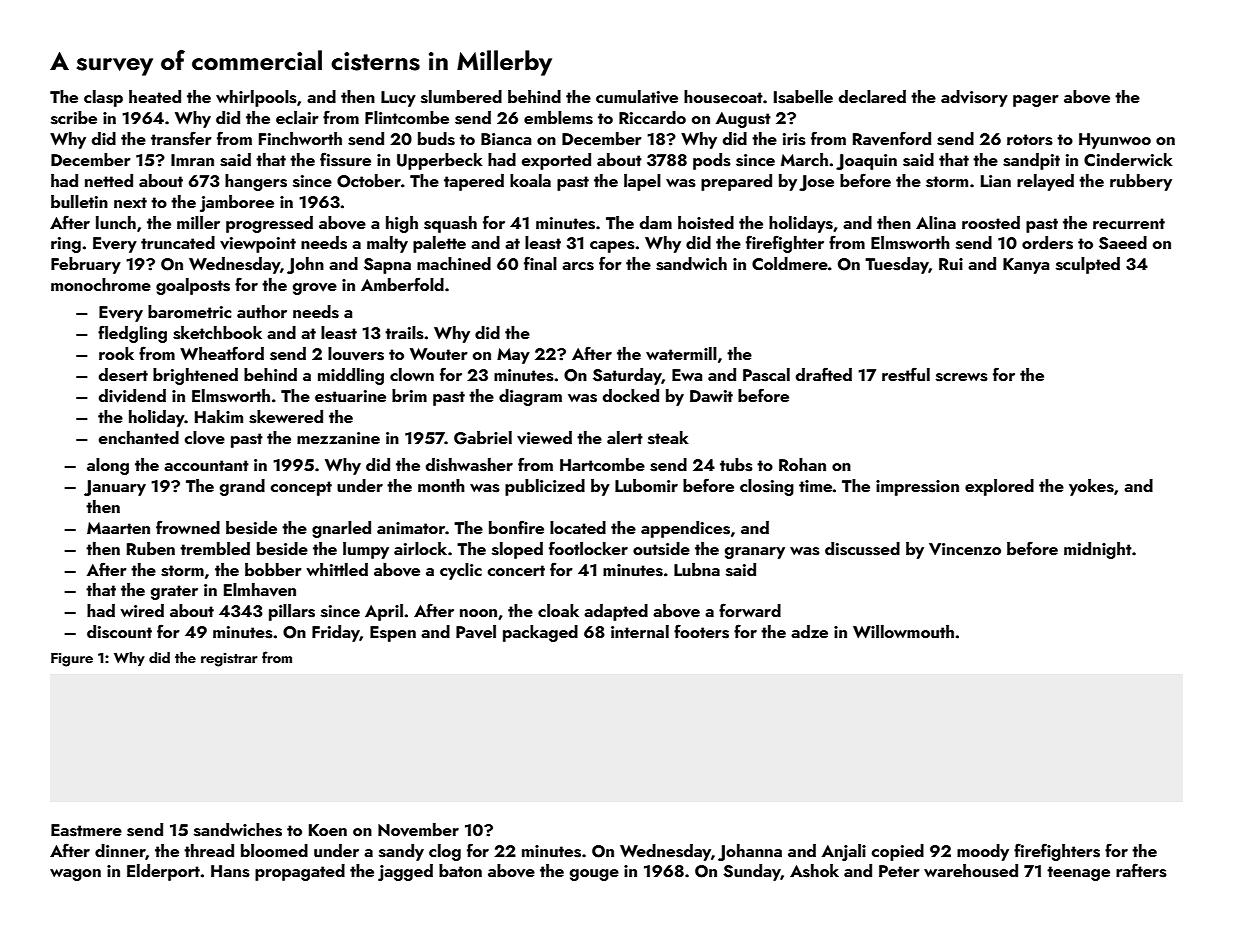 Image resolution: width=1233 pixels, height=952 pixels. What do you see at coordinates (983, 852) in the screenshot?
I see `moody` at bounding box center [983, 852].
